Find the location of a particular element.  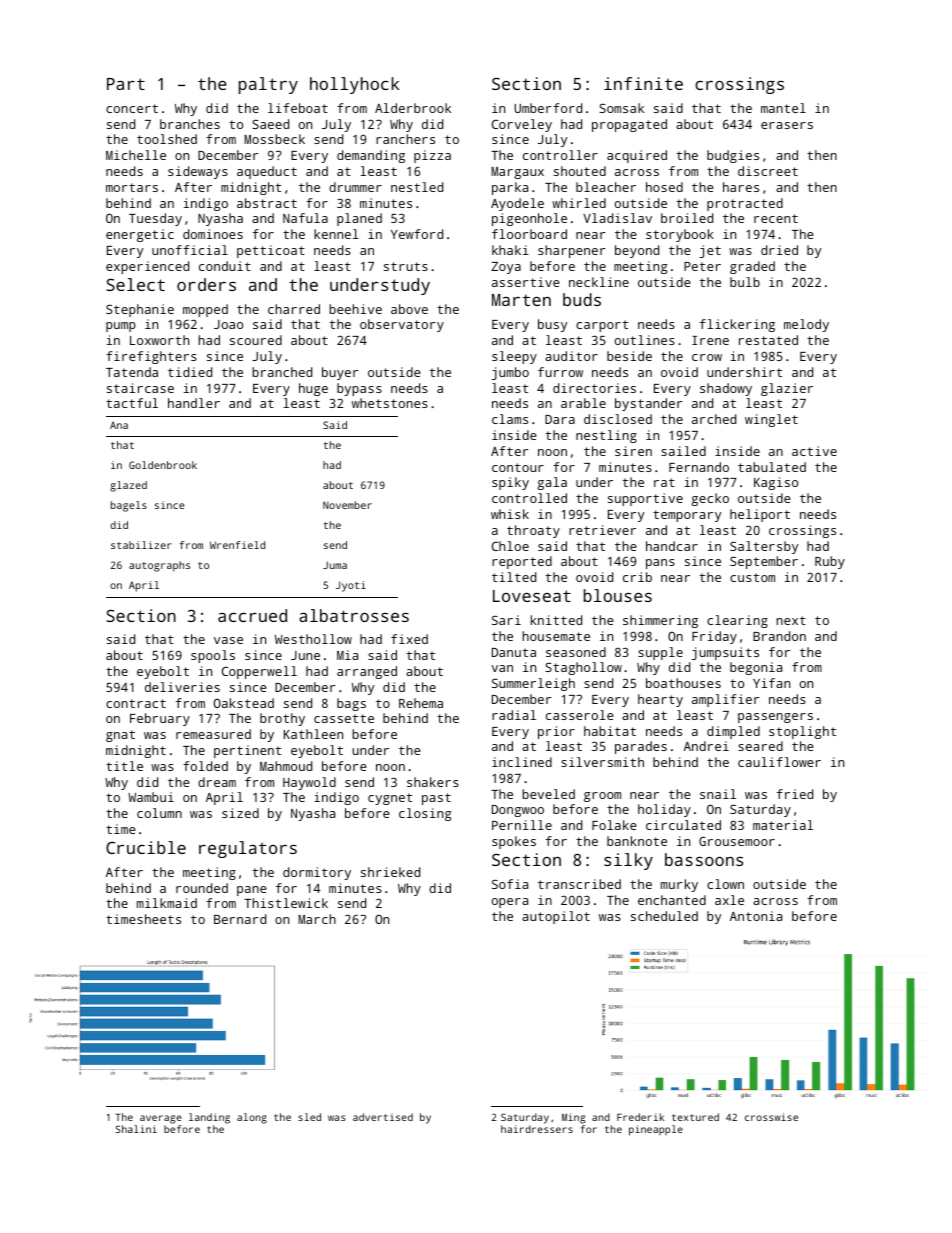

Antonia is located at coordinates (756, 916).
